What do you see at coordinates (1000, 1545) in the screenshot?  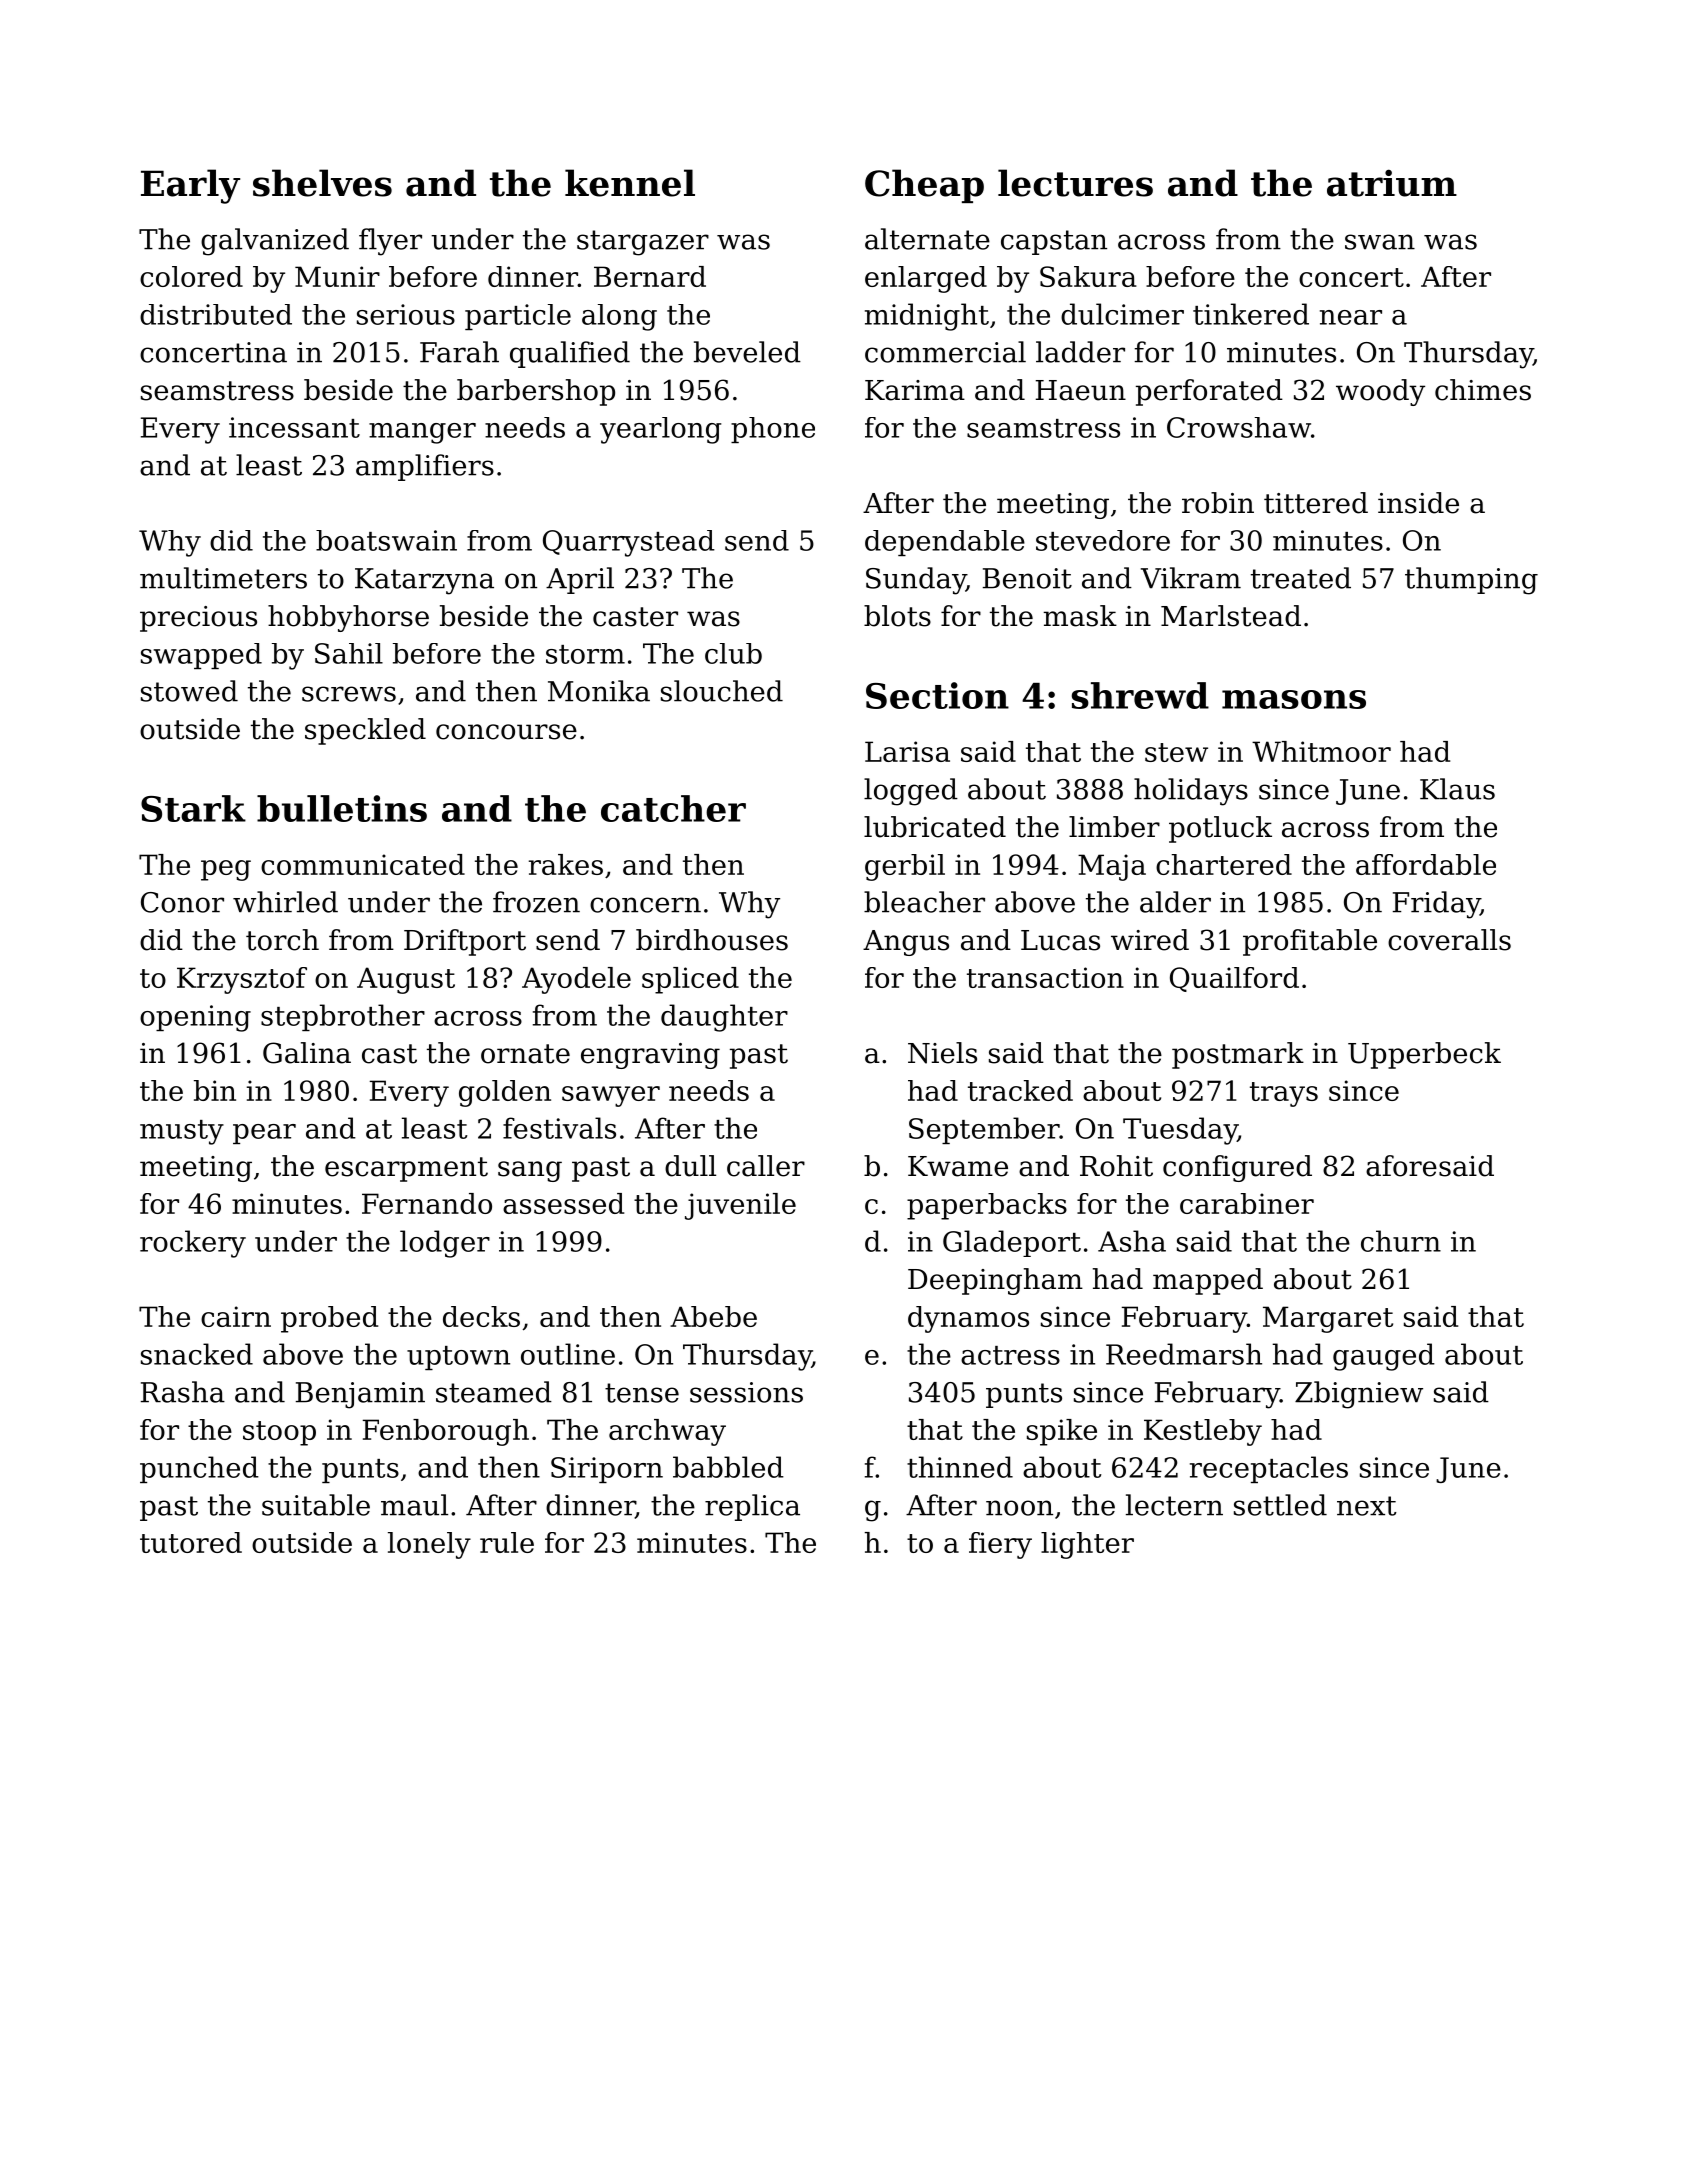 I see `fiery` at bounding box center [1000, 1545].
